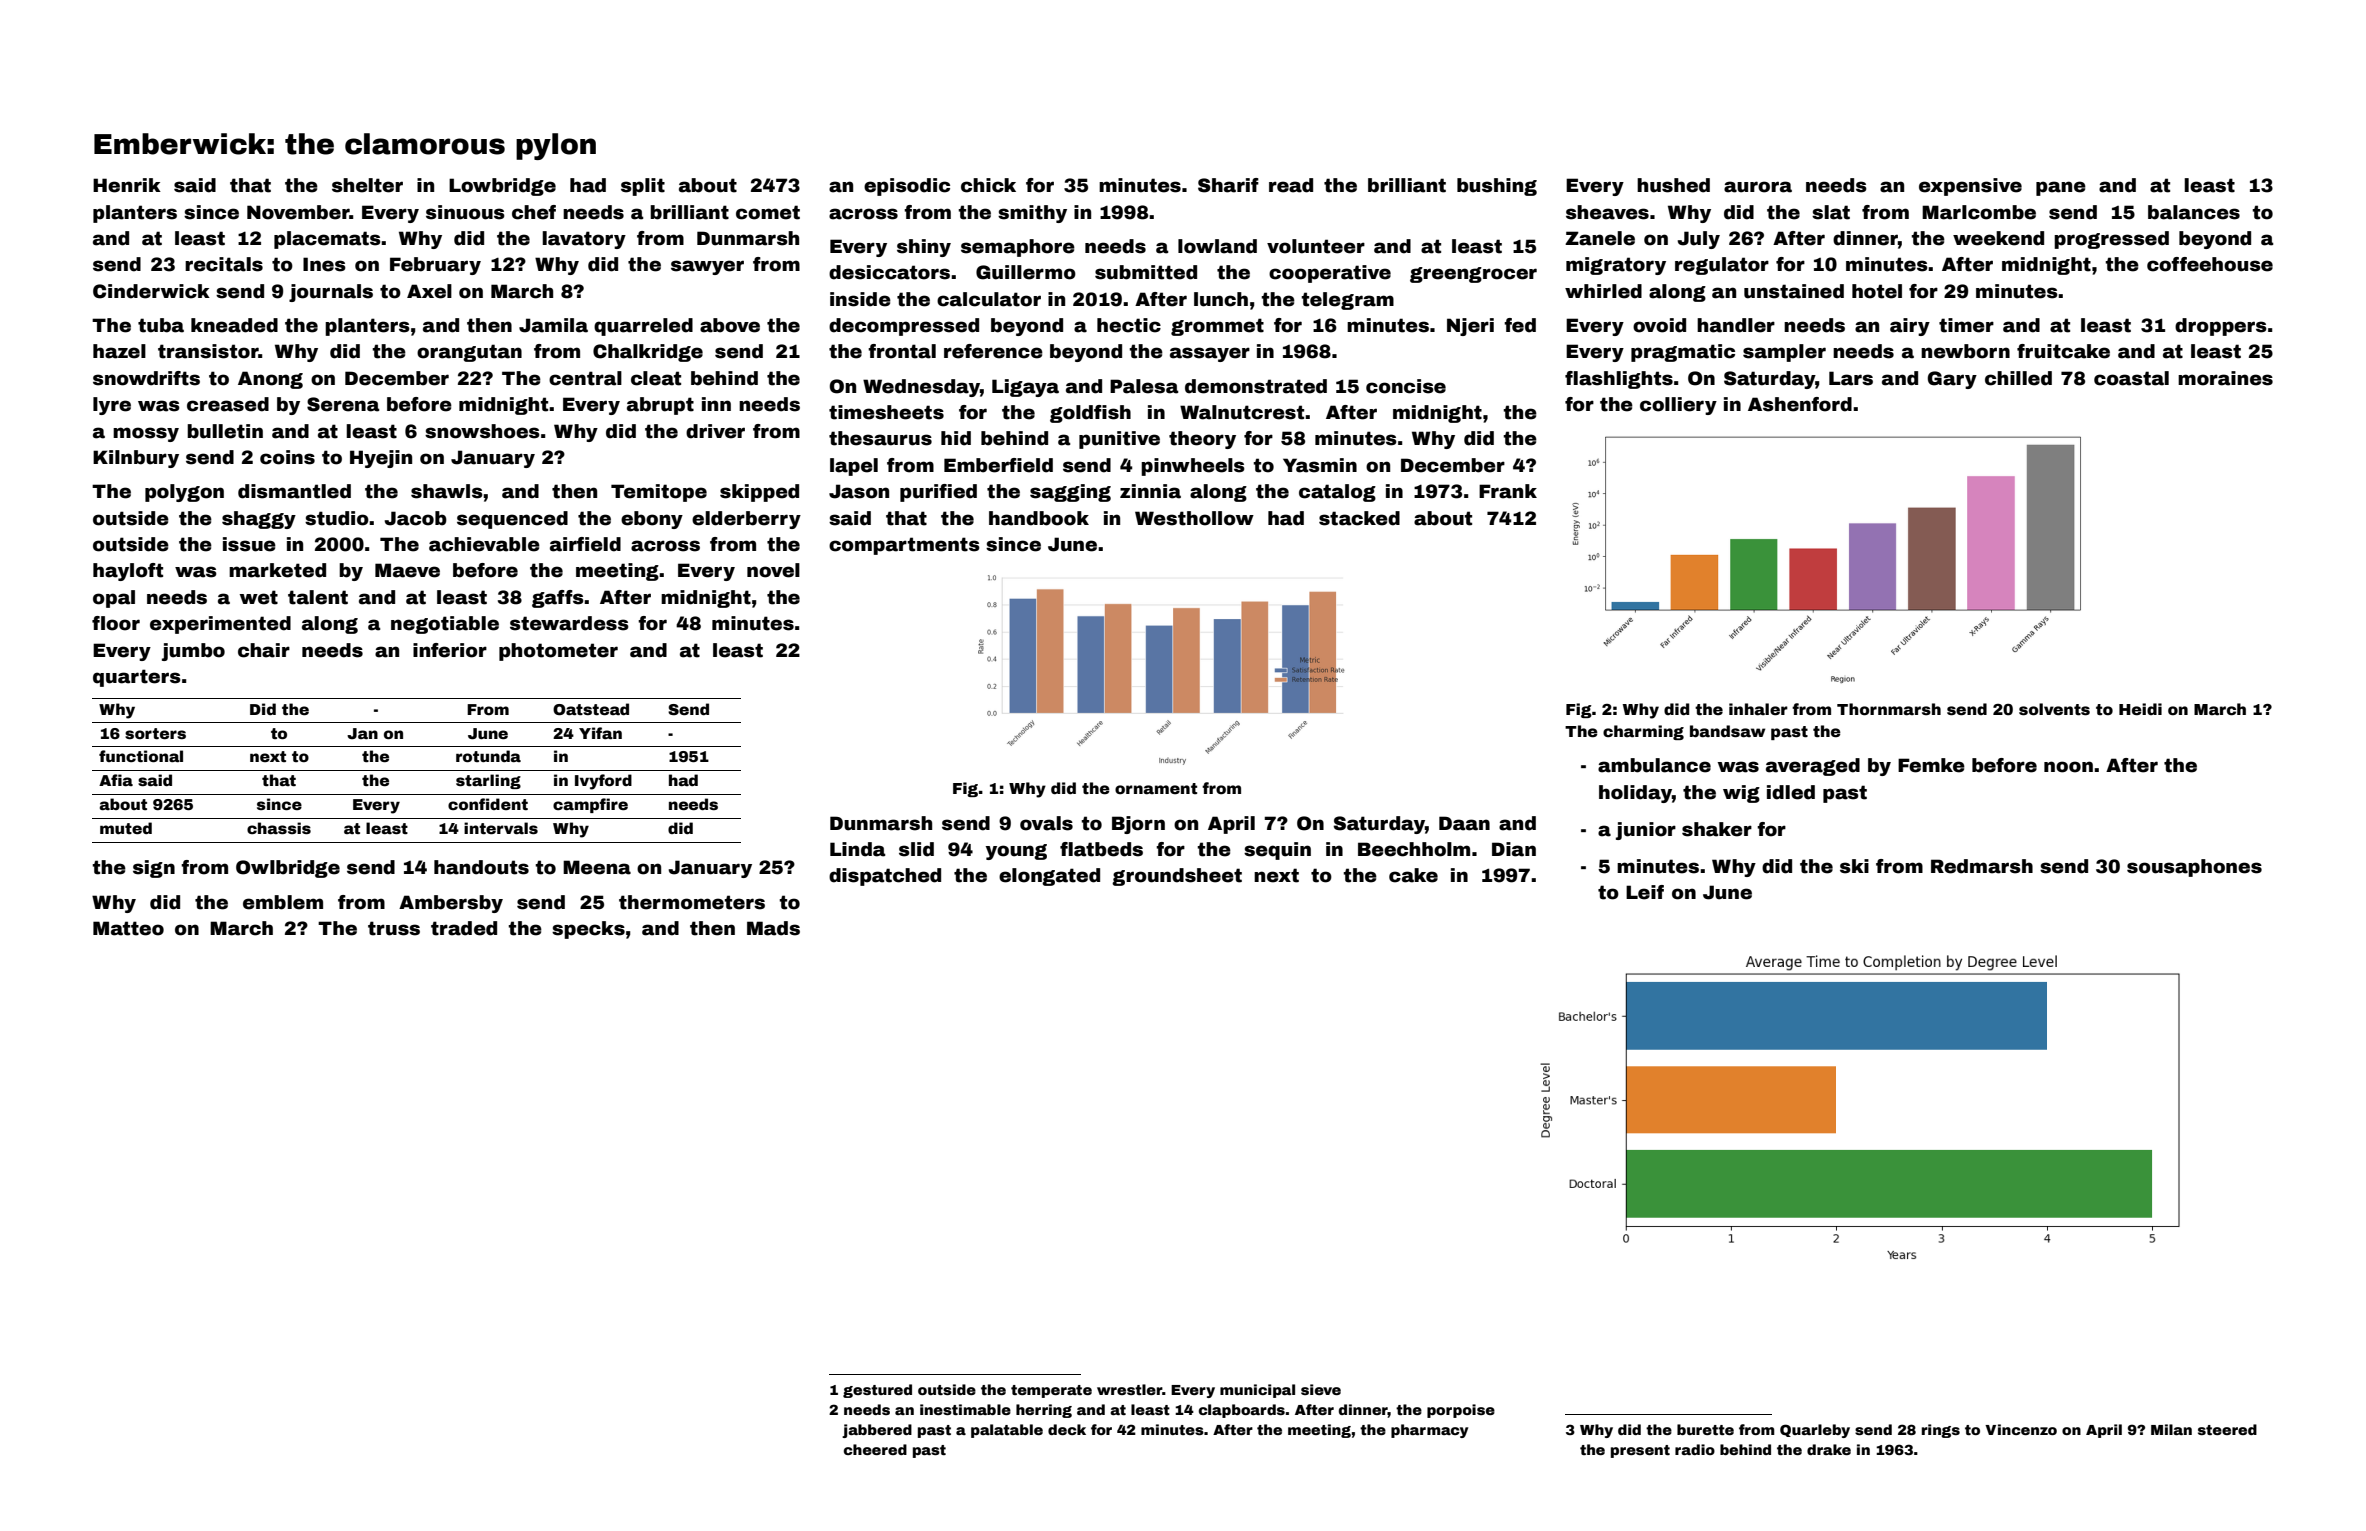 The image size is (2366, 1531). Describe the element at coordinates (220, 625) in the screenshot. I see `experimented` at that location.
